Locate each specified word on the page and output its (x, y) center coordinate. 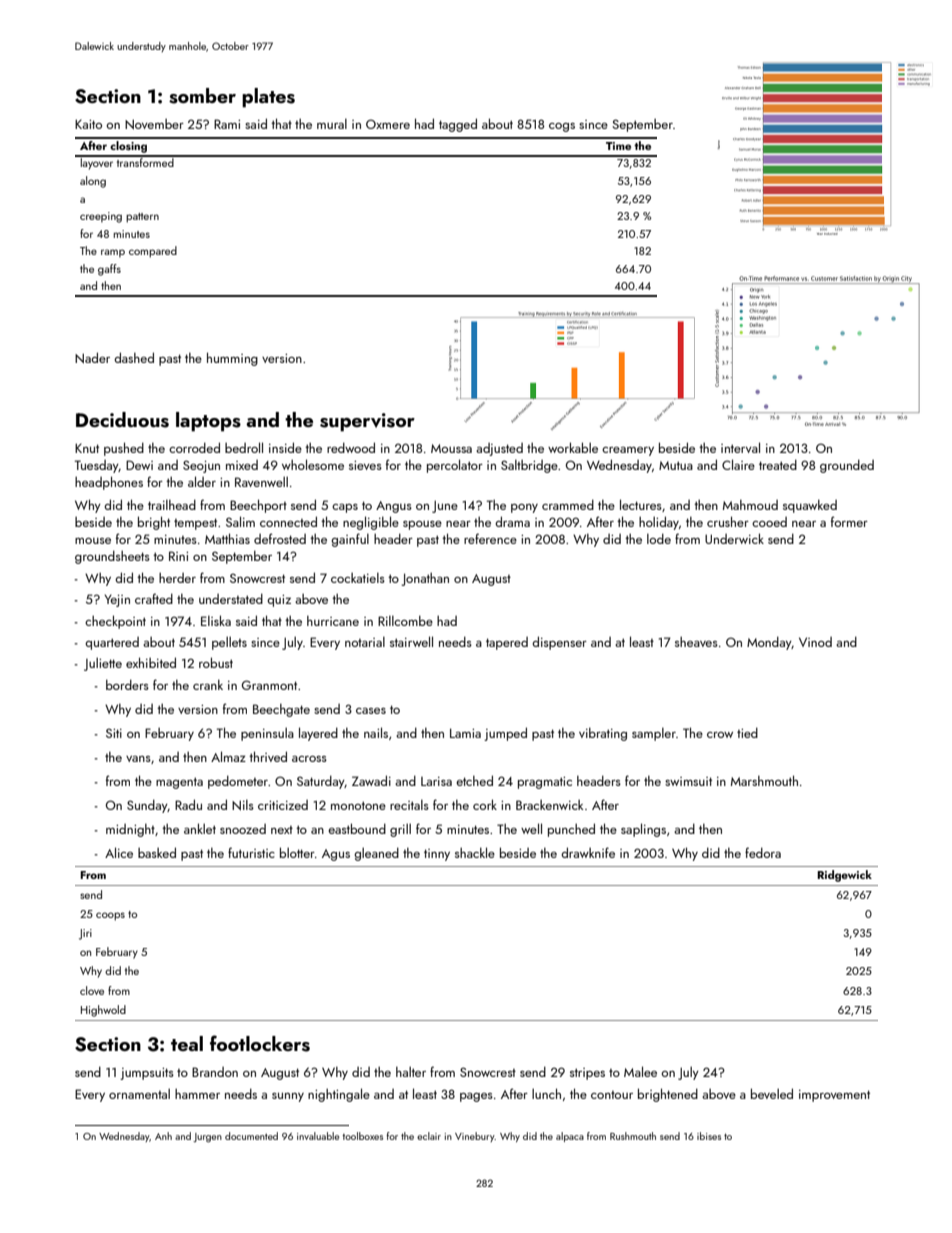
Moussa (451, 448)
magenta (179, 783)
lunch (546, 1093)
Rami (227, 124)
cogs (562, 127)
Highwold (103, 1011)
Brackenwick (549, 805)
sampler (654, 734)
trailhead (172, 505)
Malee (640, 1071)
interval (740, 447)
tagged (458, 125)
